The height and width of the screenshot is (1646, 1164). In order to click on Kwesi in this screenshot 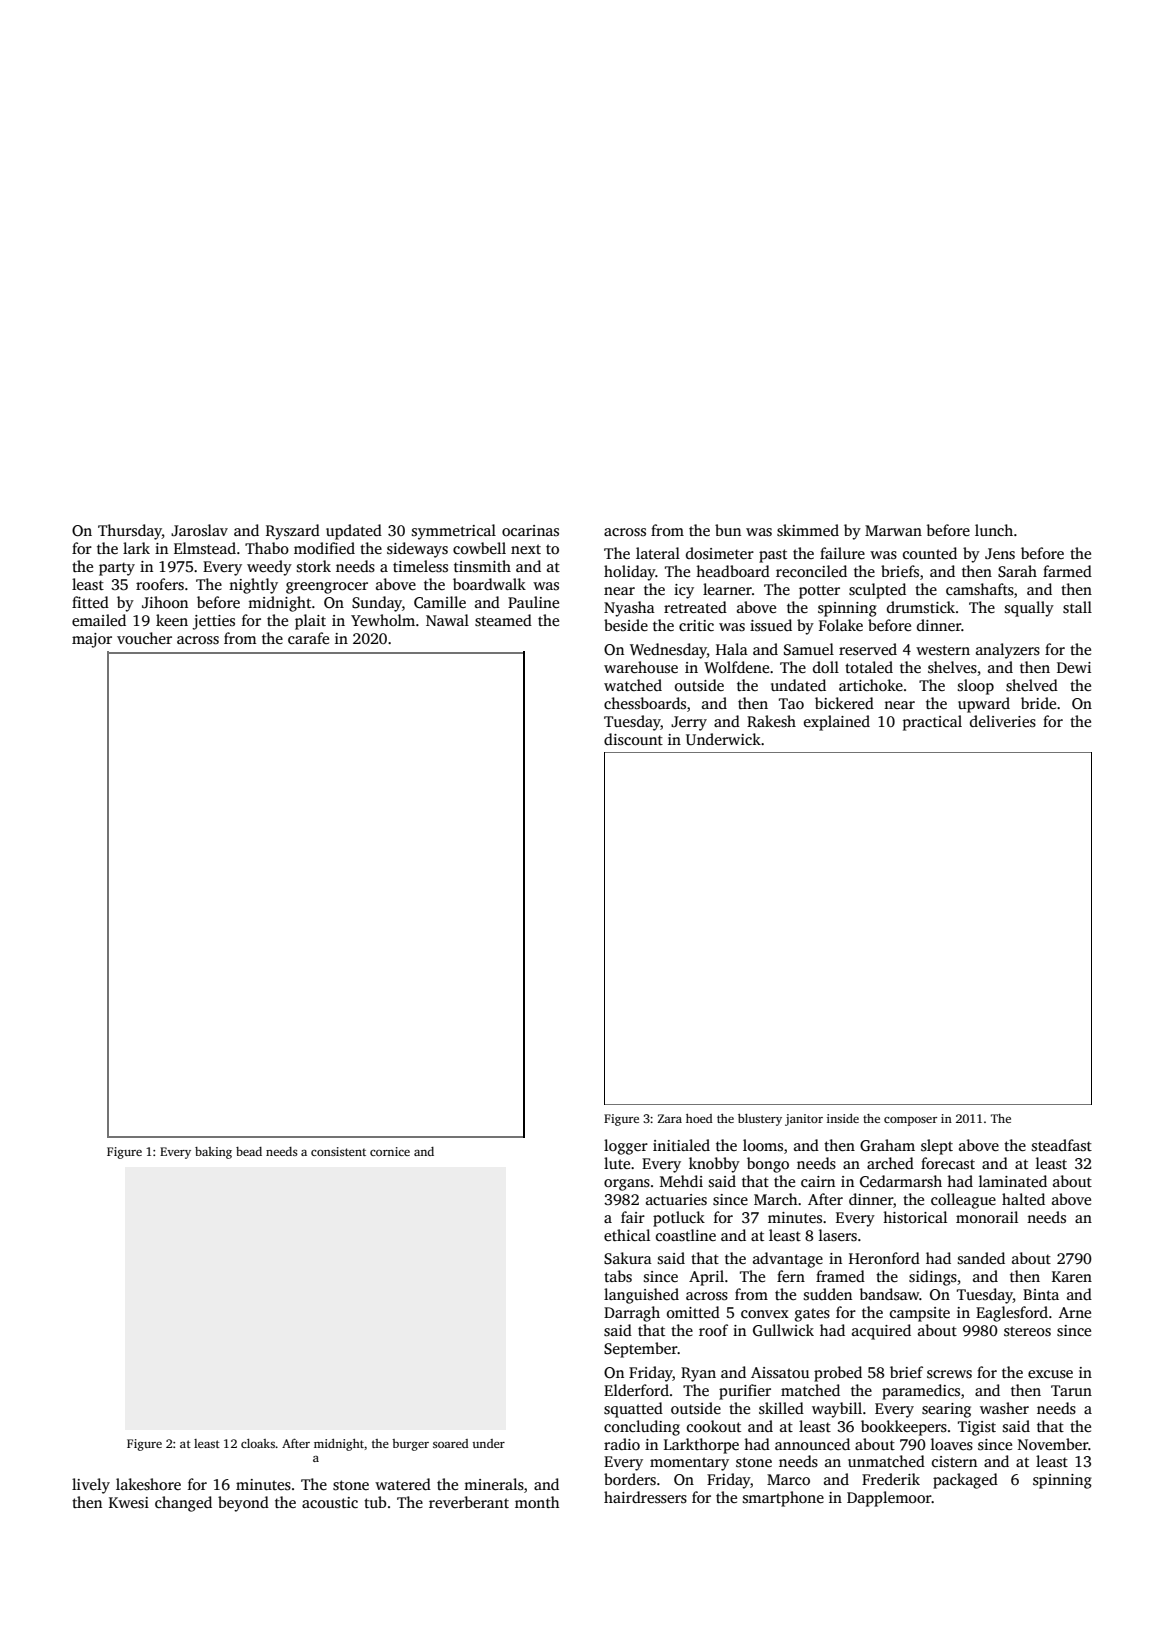, I will do `click(129, 1503)`.
